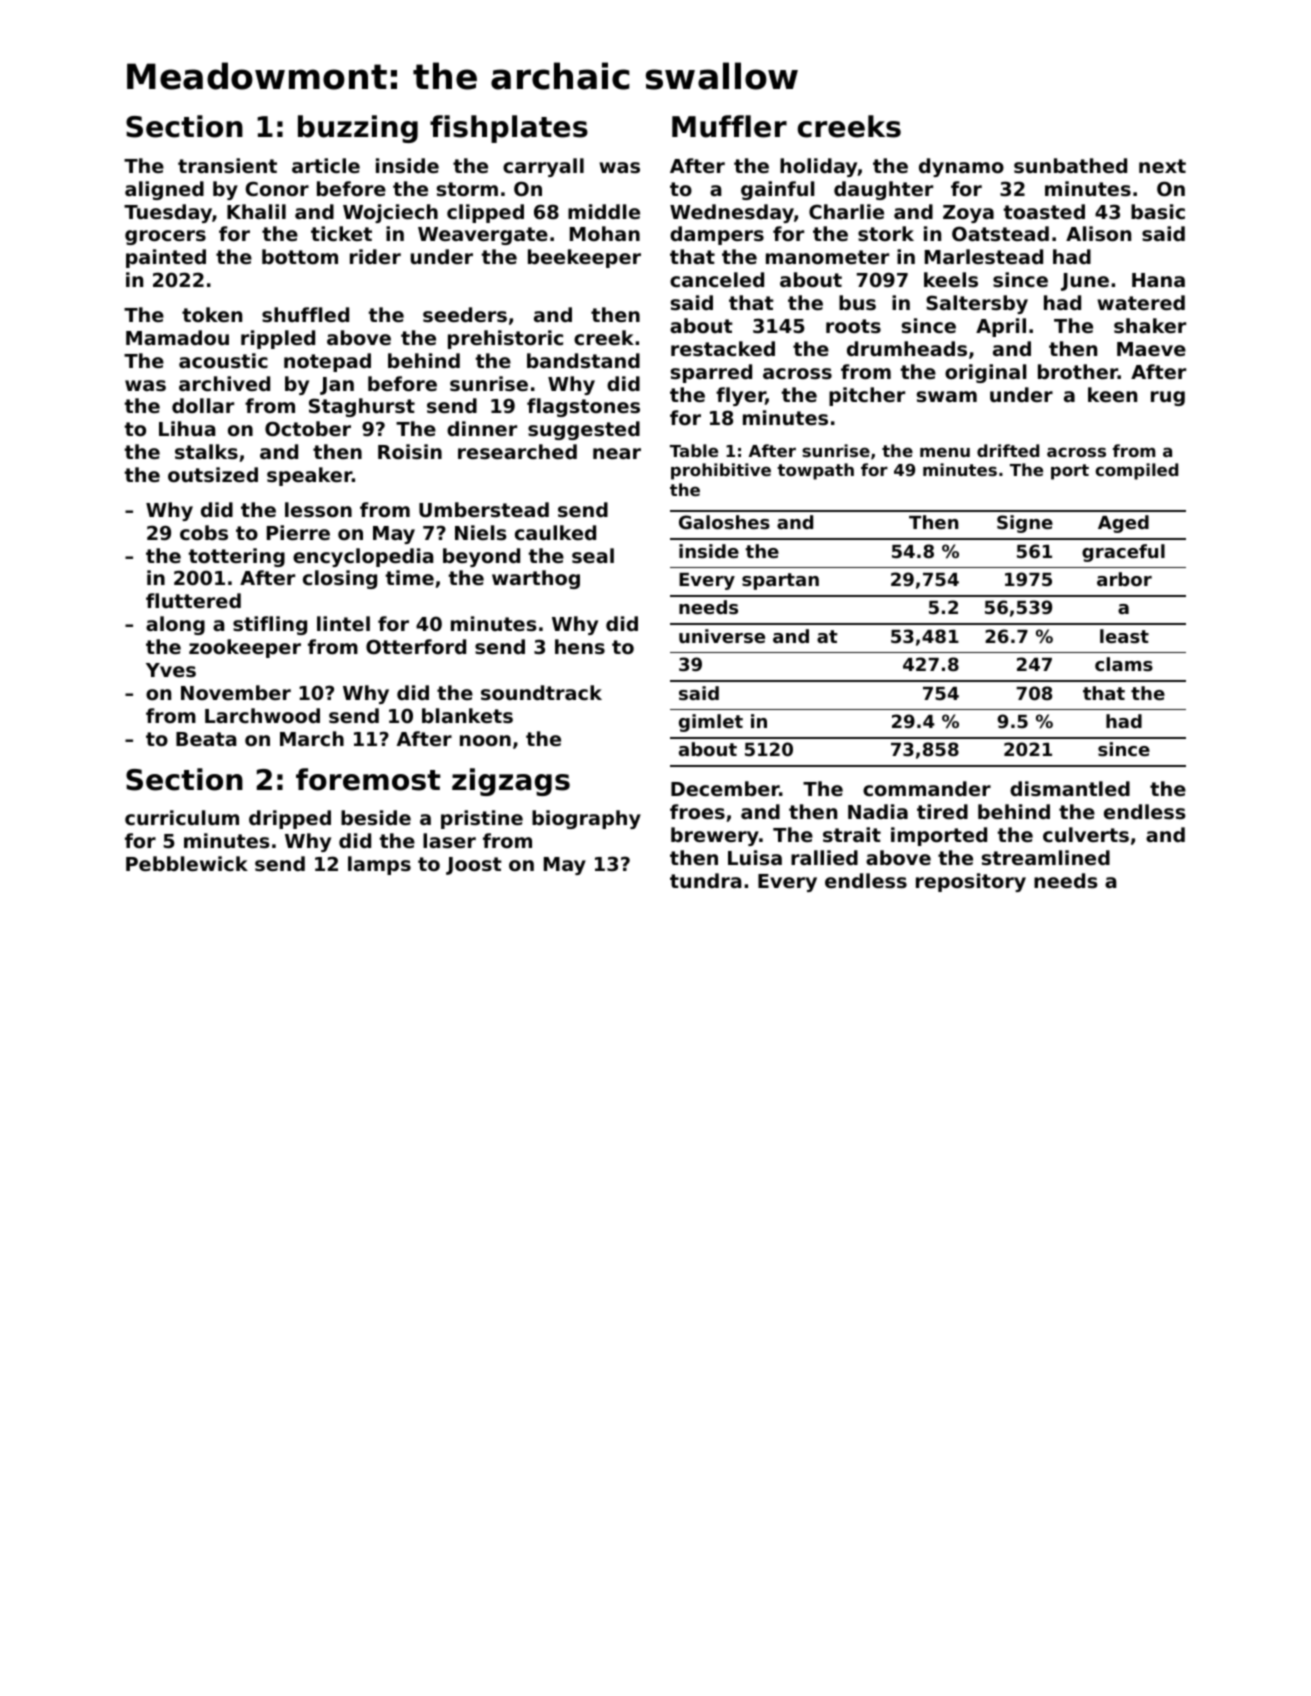 The image size is (1311, 1696). Describe the element at coordinates (187, 863) in the screenshot. I see `Pebblewick` at that location.
